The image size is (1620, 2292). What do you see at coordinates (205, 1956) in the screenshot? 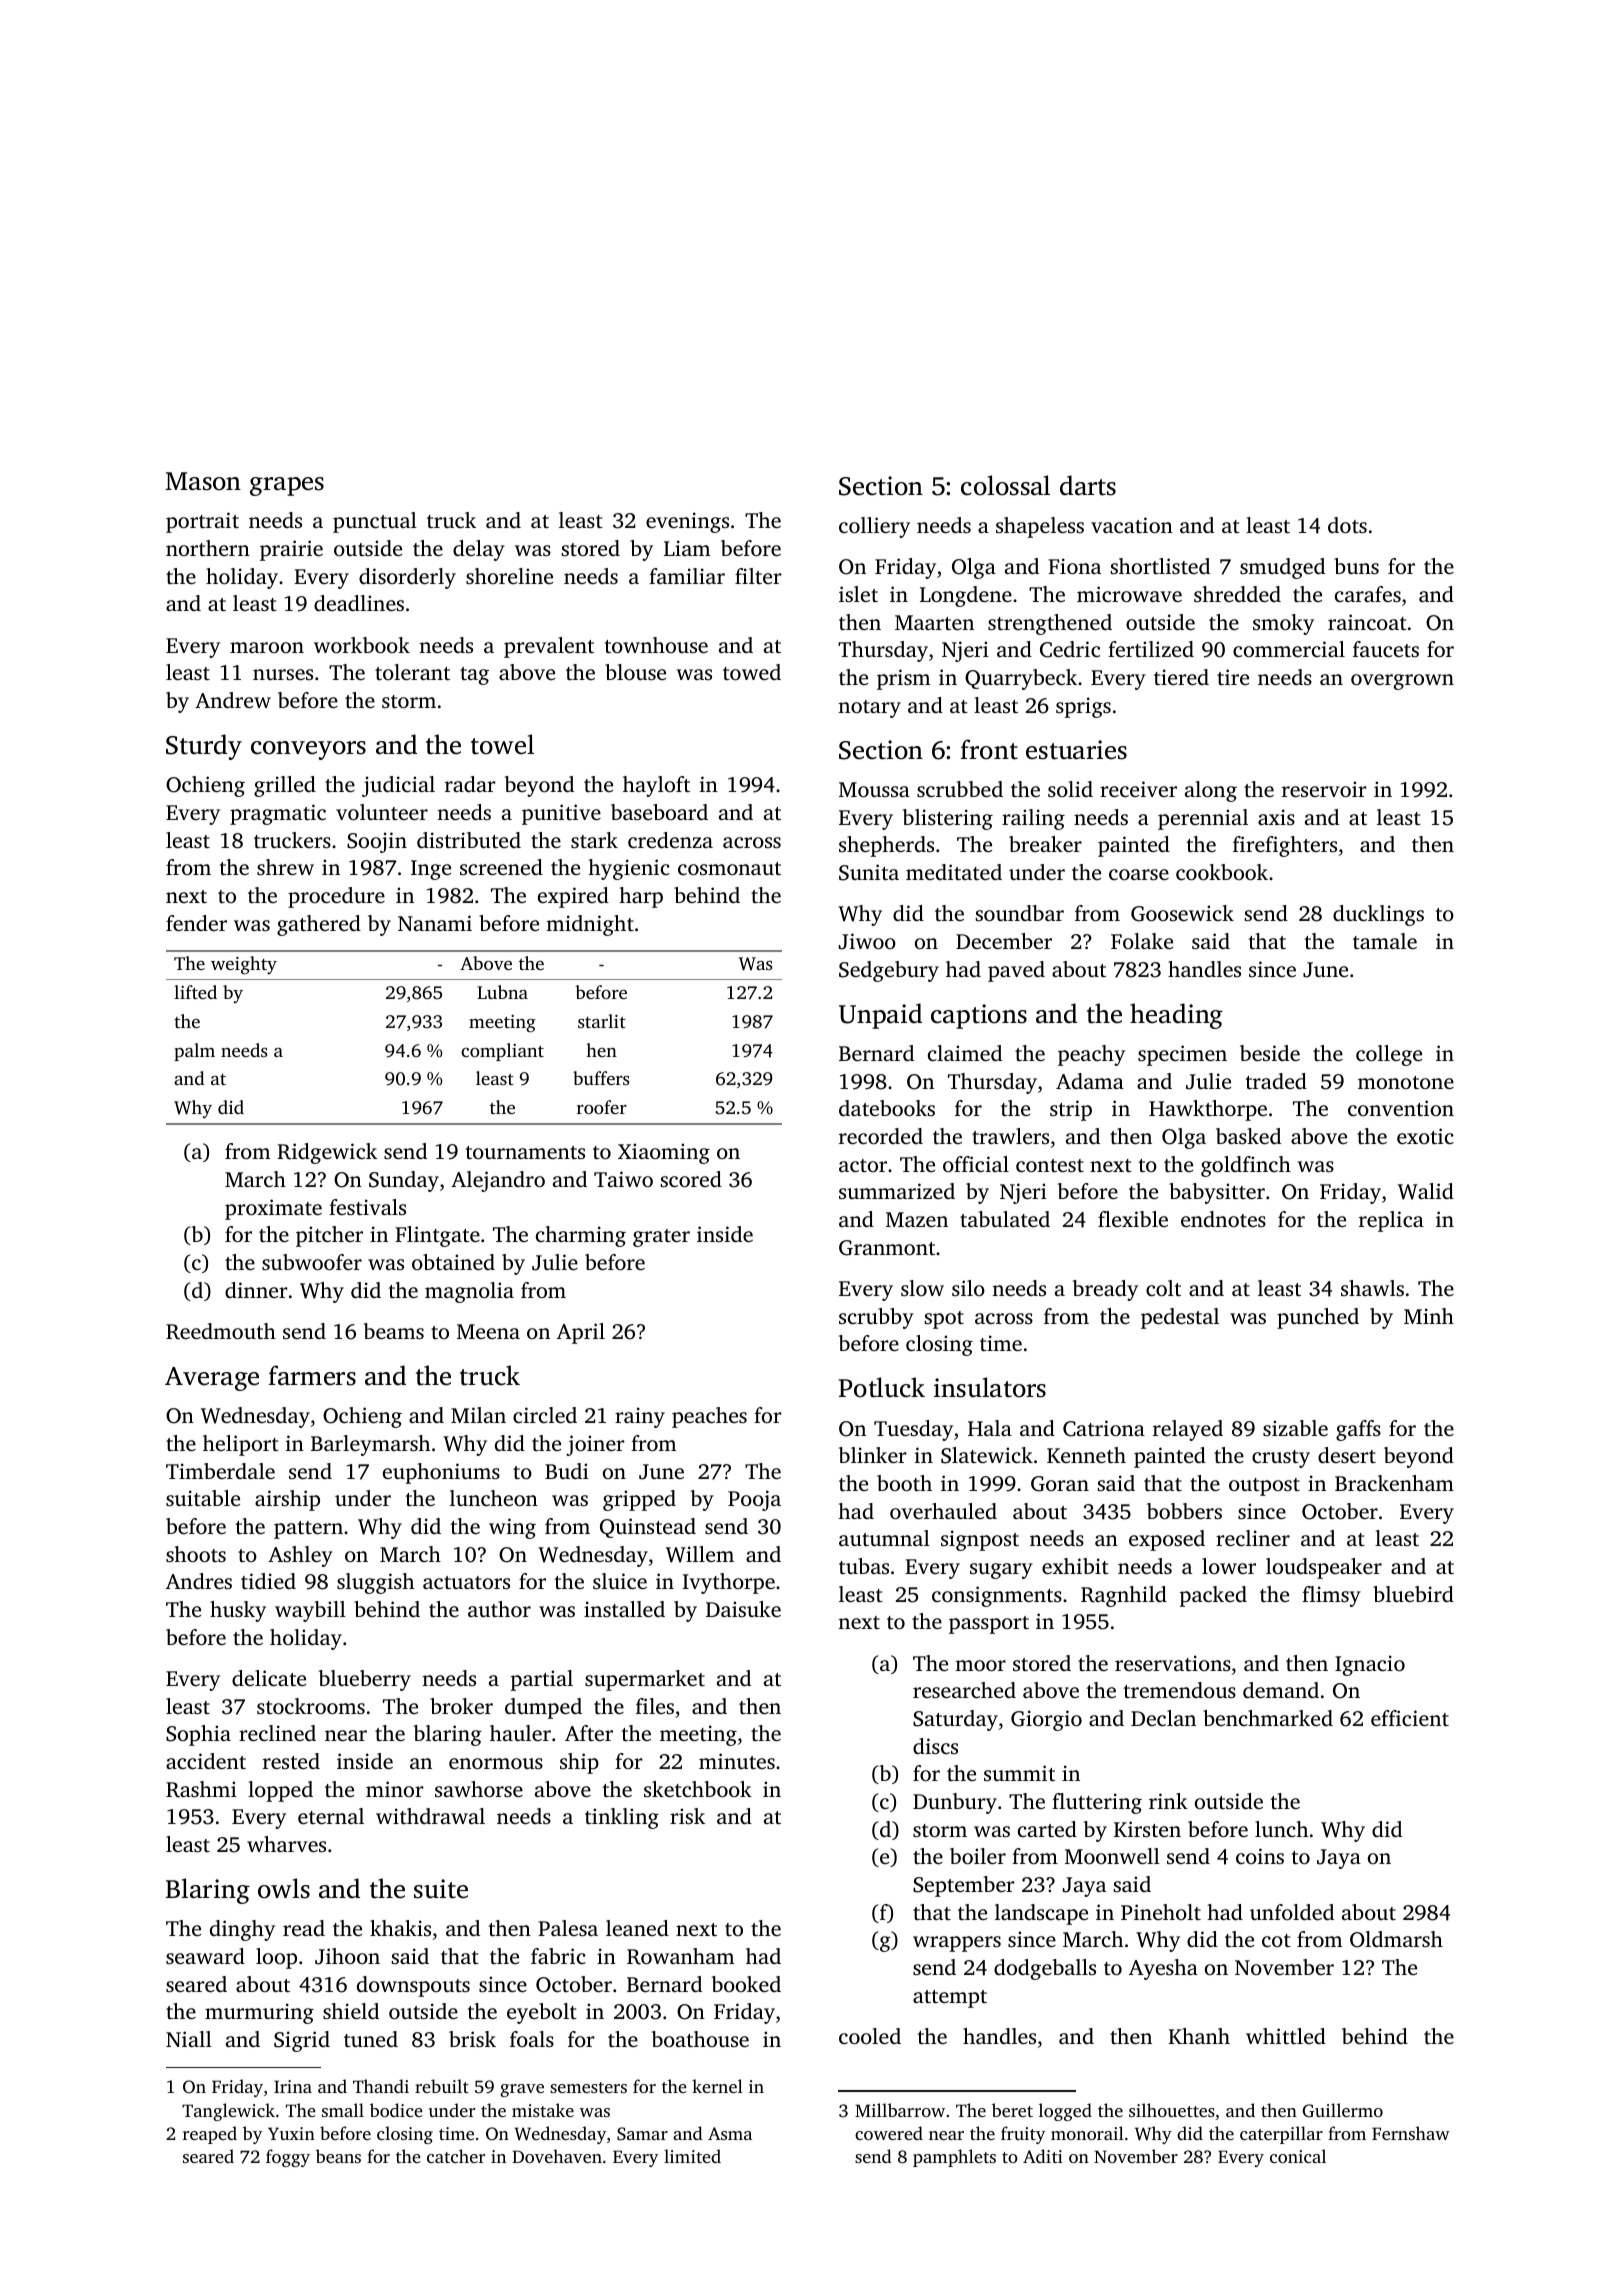
I see `seaward` at bounding box center [205, 1956].
